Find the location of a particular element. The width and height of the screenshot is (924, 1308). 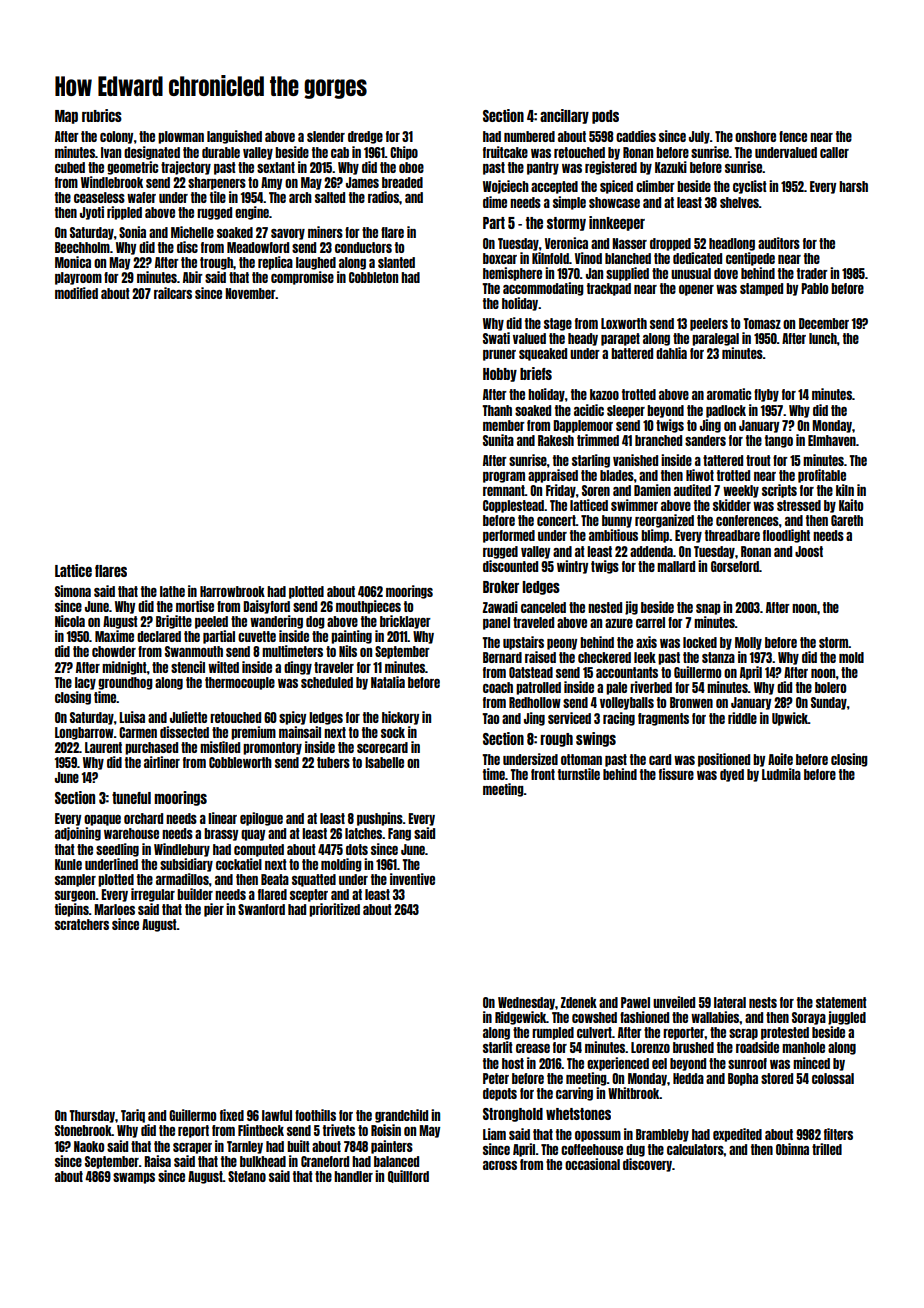

fixed is located at coordinates (232, 1115).
